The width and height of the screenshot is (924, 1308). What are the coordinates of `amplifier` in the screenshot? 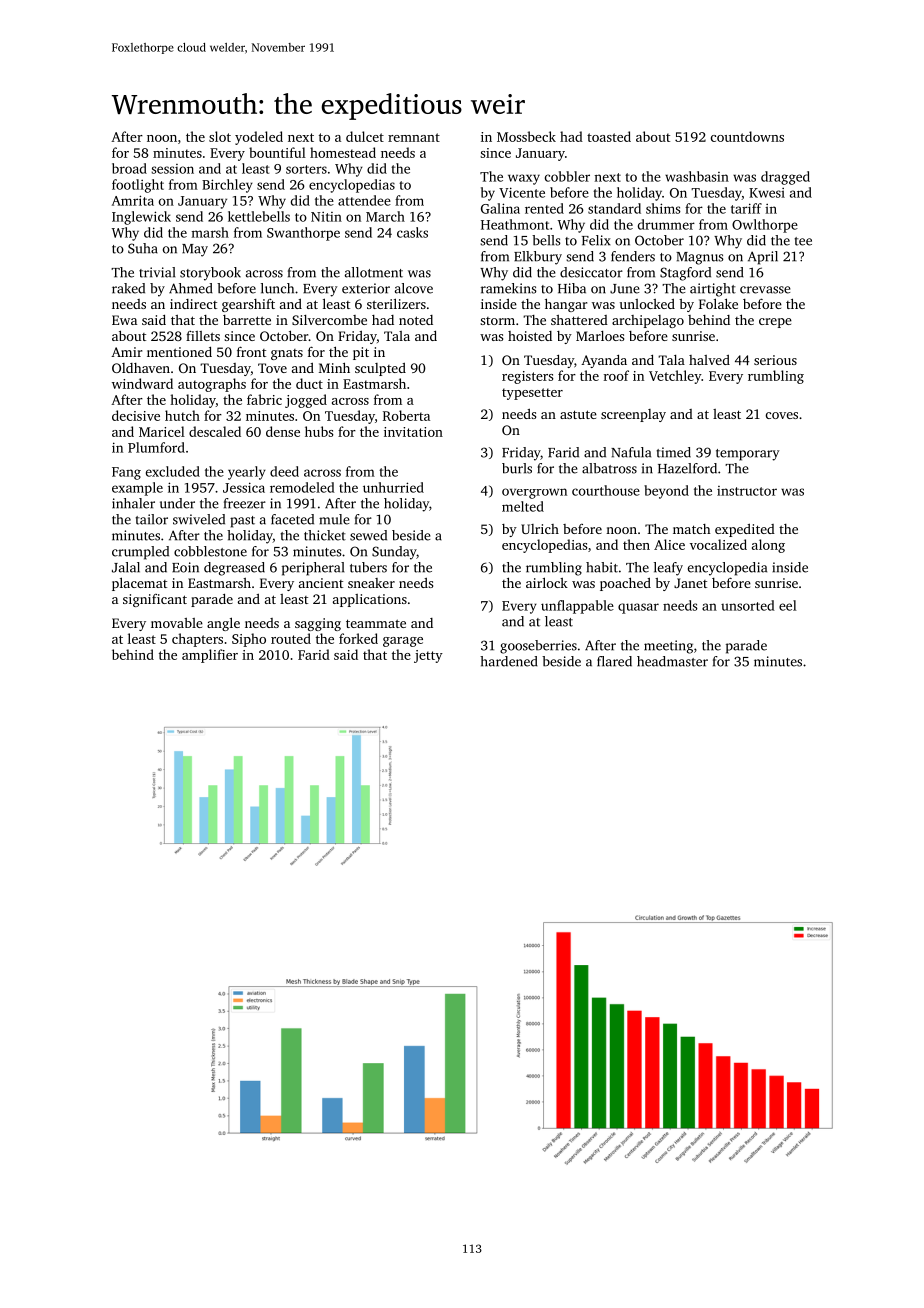 It's located at (210, 656).
